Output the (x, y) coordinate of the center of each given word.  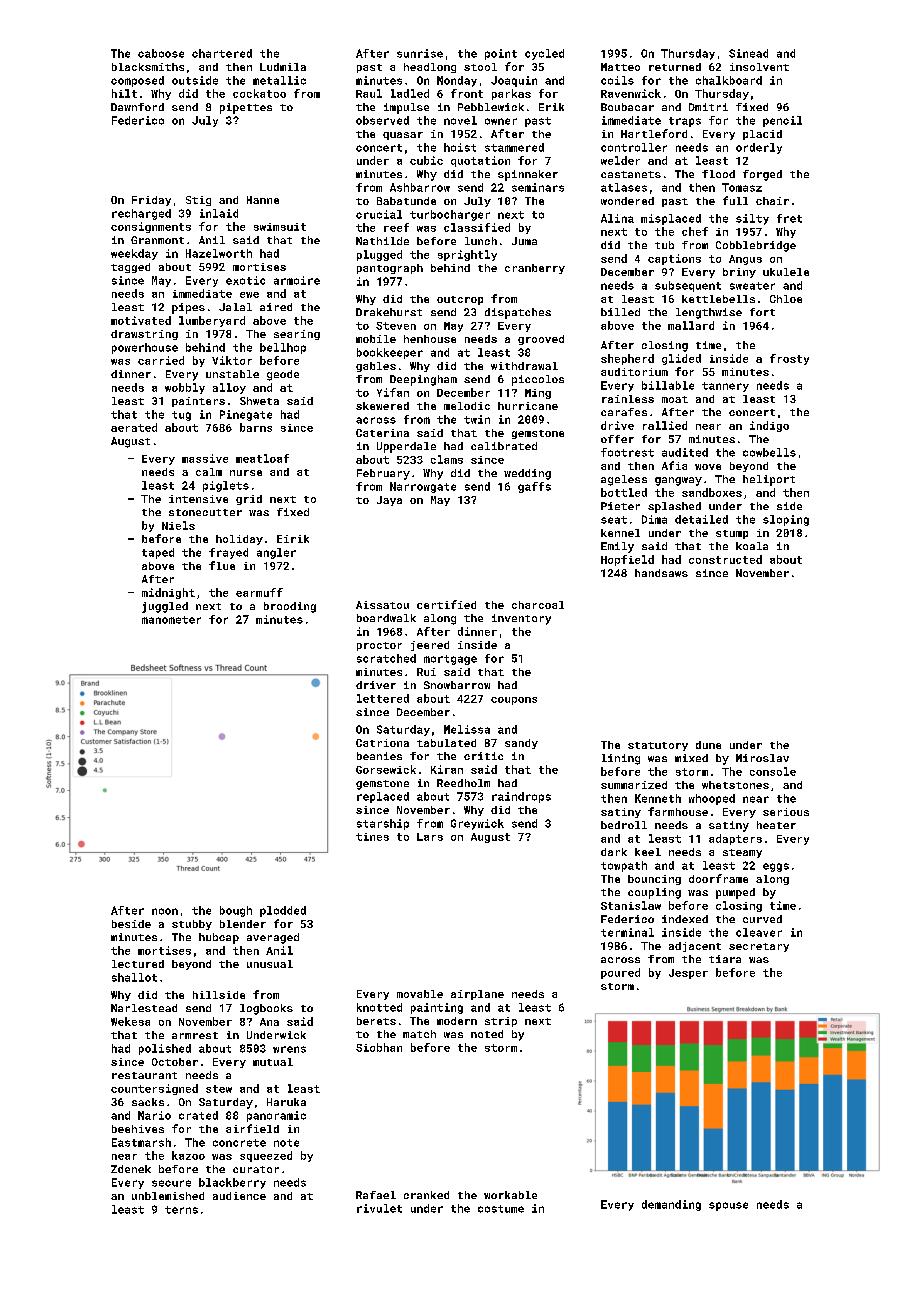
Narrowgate (423, 487)
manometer (171, 620)
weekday (134, 254)
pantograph (390, 269)
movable (420, 994)
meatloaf (262, 458)
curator (256, 1169)
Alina (617, 218)
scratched (386, 658)
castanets (631, 174)
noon (165, 911)
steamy (742, 853)
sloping (786, 520)
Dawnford (137, 107)
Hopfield (627, 560)
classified (477, 227)
